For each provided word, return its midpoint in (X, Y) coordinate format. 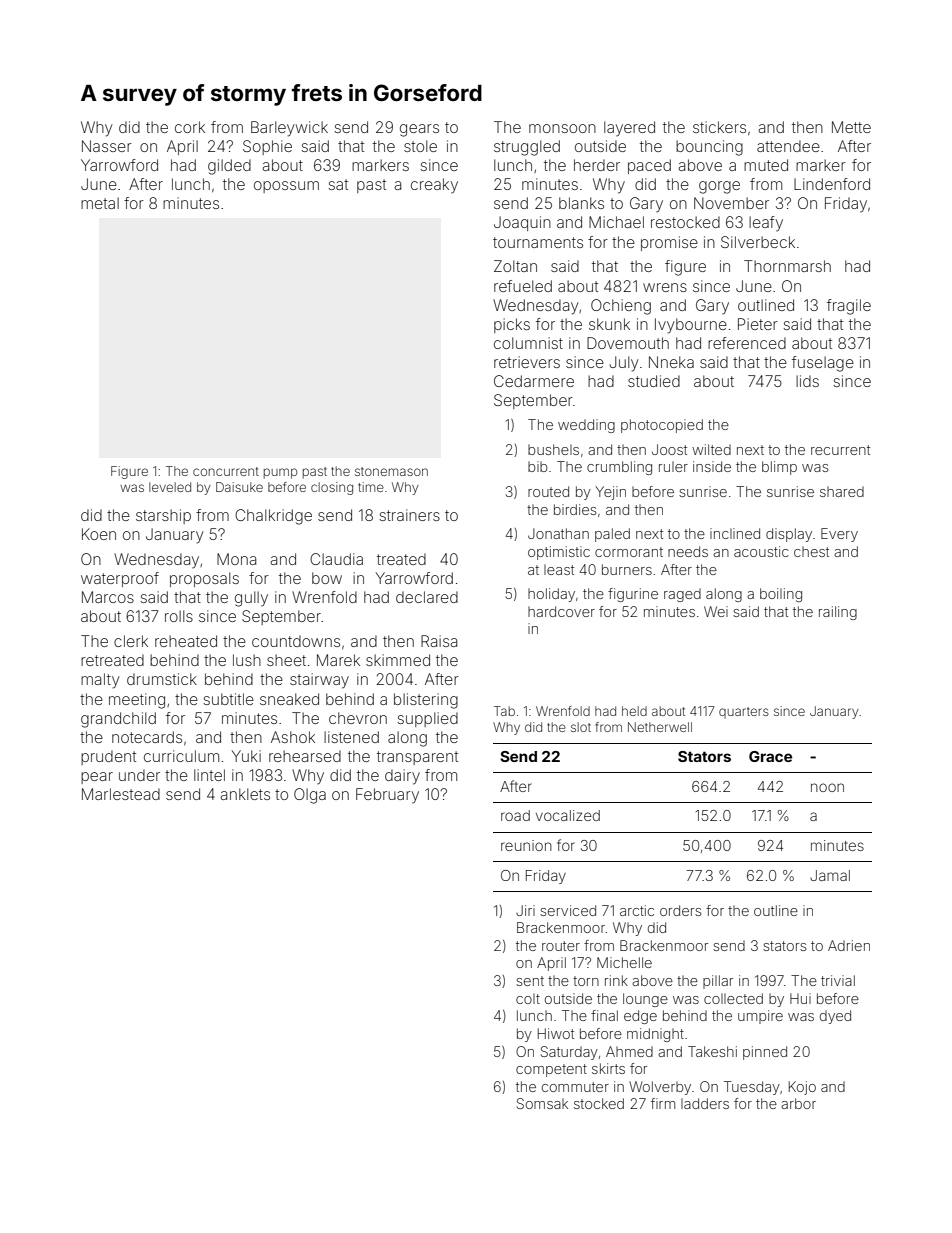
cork (190, 127)
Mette (851, 127)
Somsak (542, 1103)
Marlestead (121, 794)
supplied (427, 719)
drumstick (162, 679)
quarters (744, 713)
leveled (170, 487)
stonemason (391, 471)
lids (807, 381)
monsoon (562, 128)
